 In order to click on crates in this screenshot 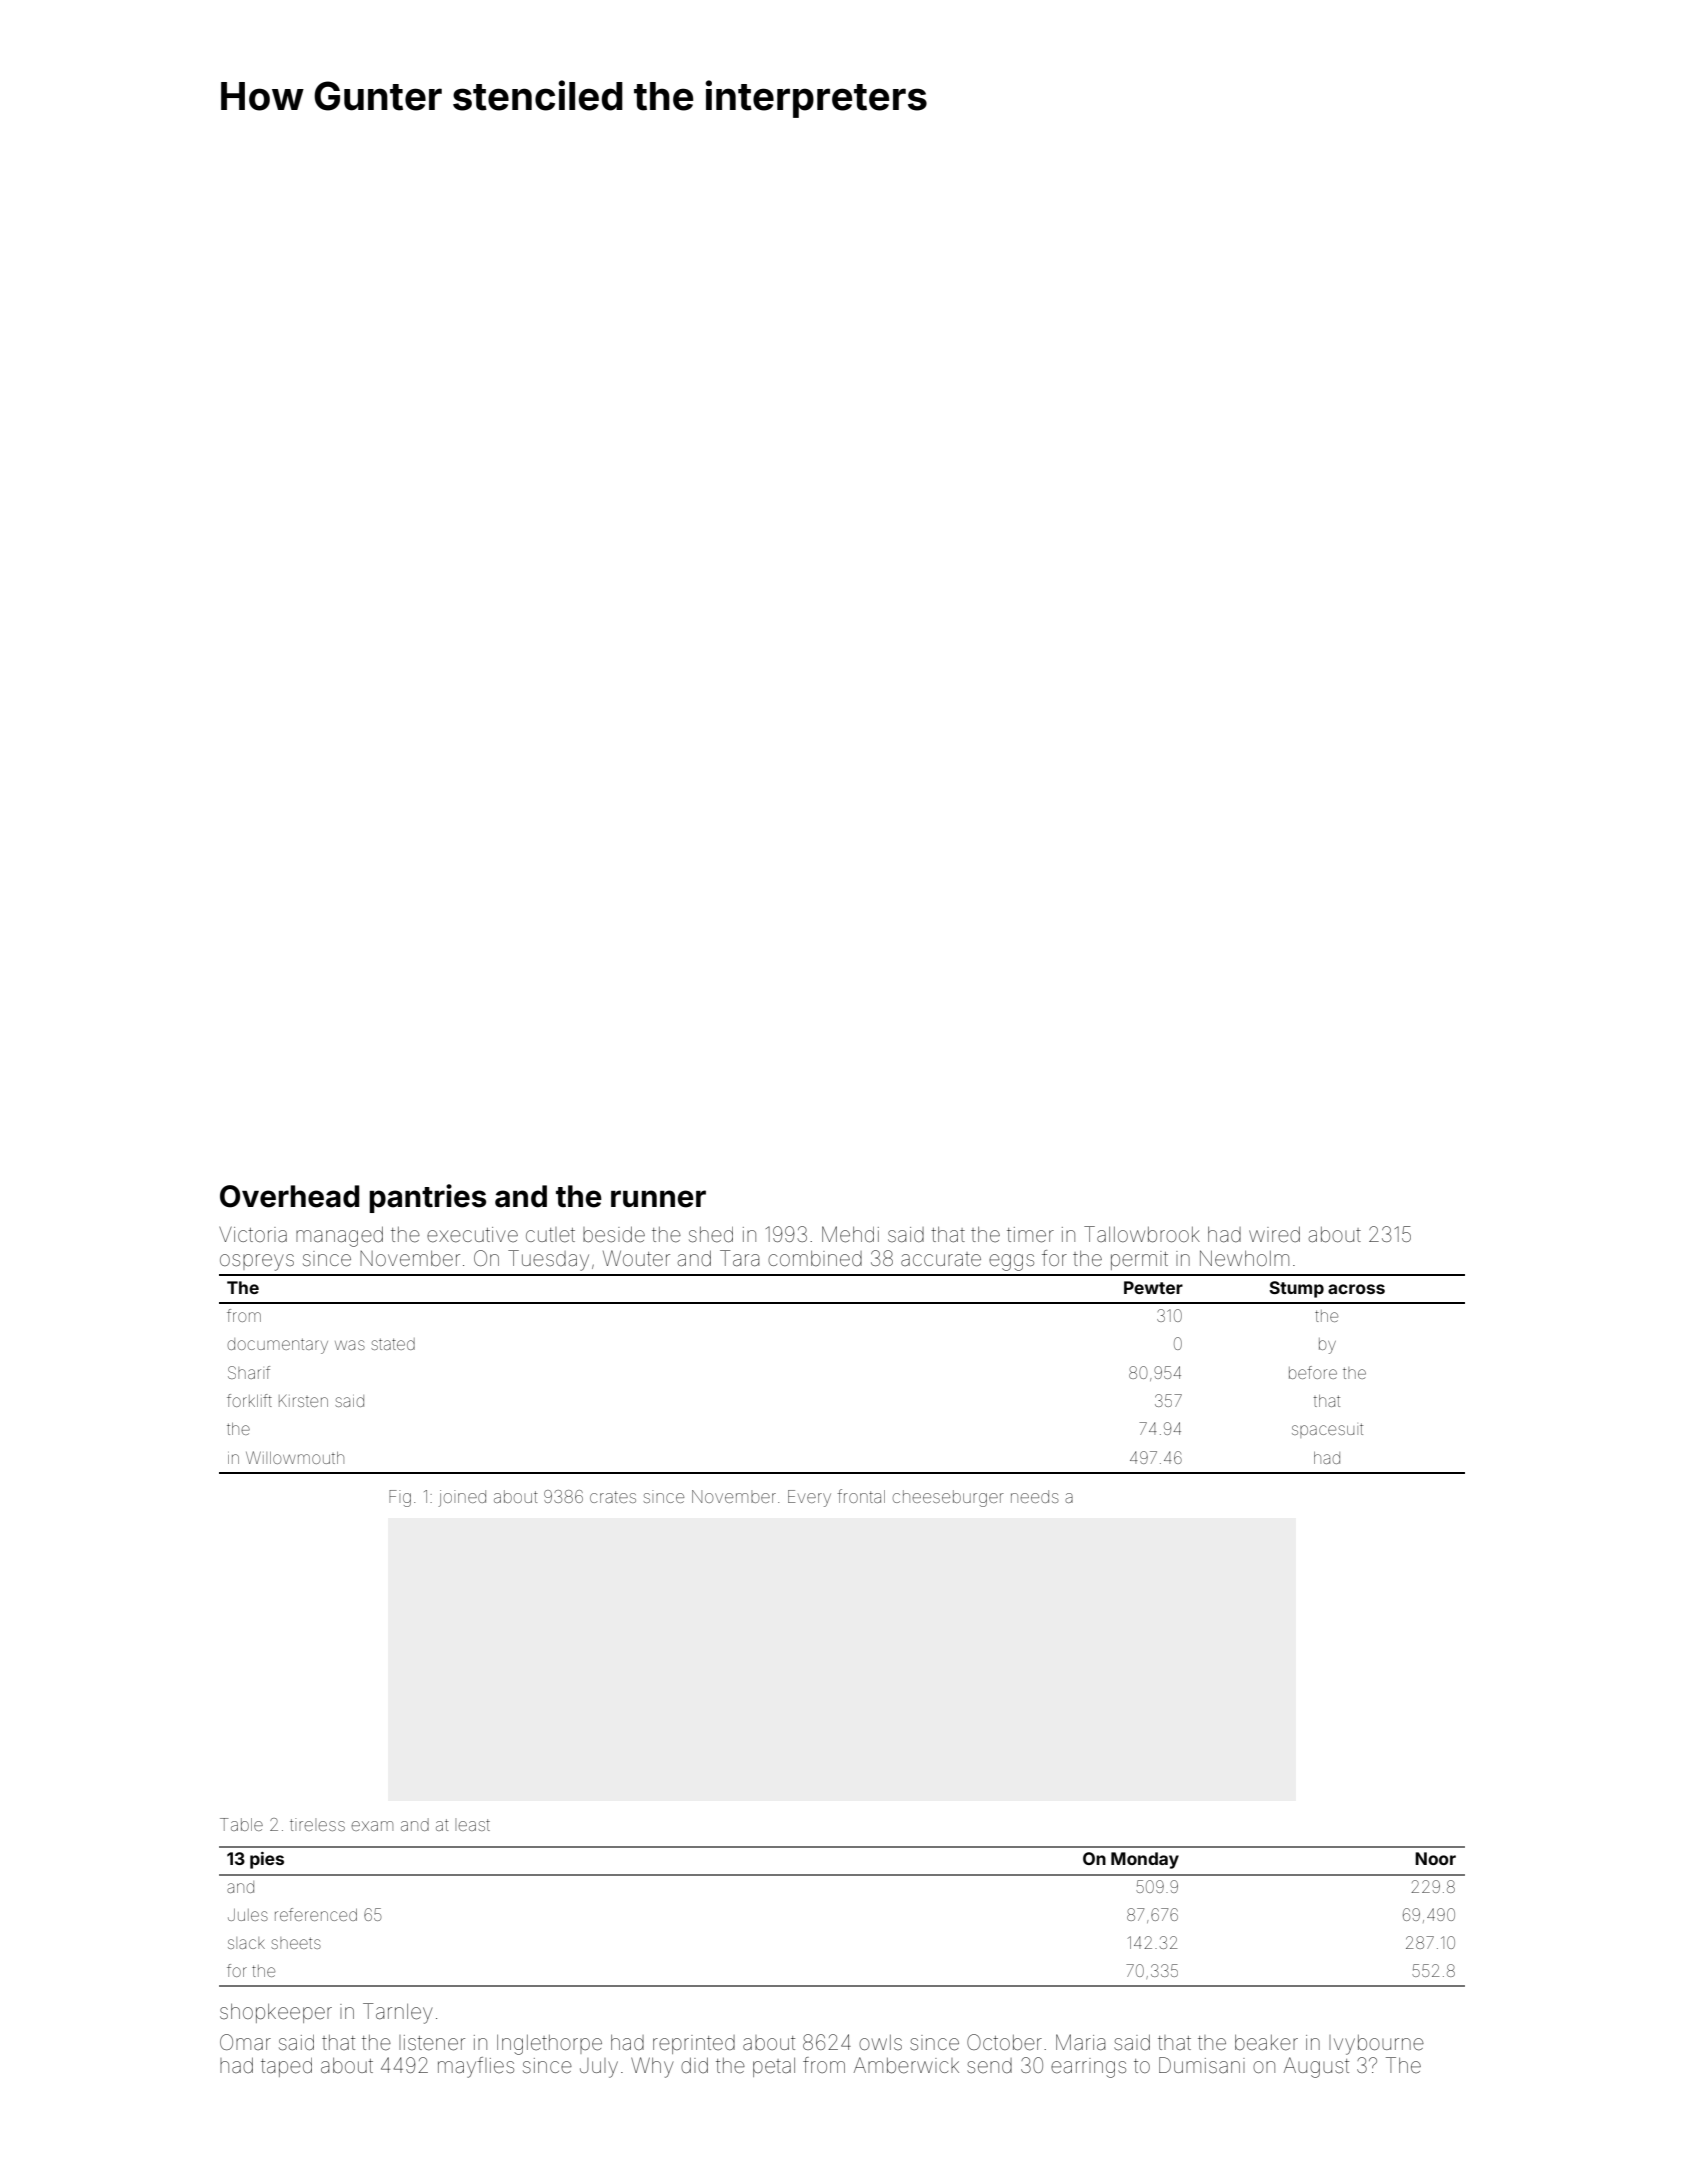, I will do `click(613, 1497)`.
